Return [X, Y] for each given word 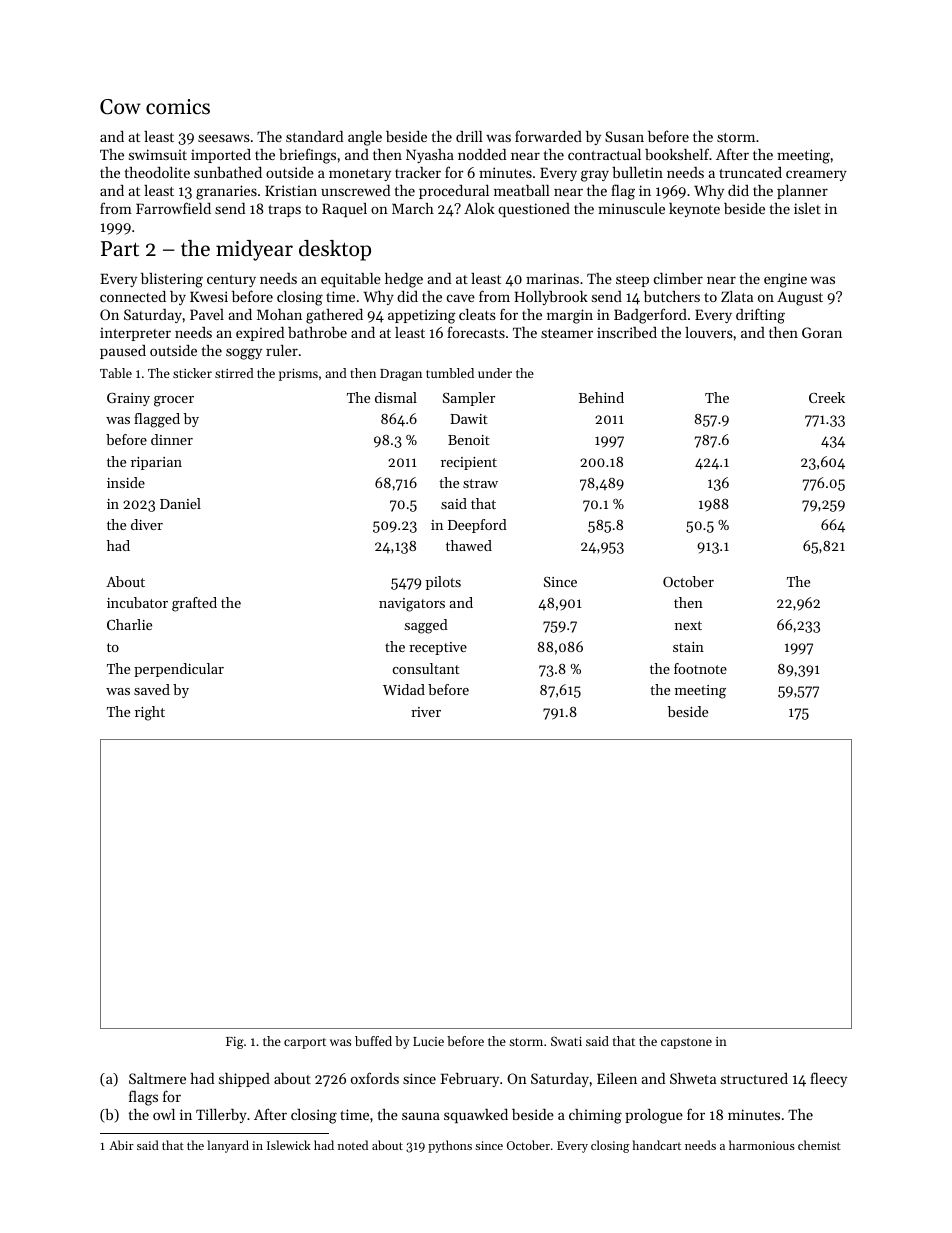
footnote [700, 668]
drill [469, 136]
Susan [624, 136]
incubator [137, 602]
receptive [438, 648]
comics [178, 107]
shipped [244, 1080]
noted [353, 1145]
